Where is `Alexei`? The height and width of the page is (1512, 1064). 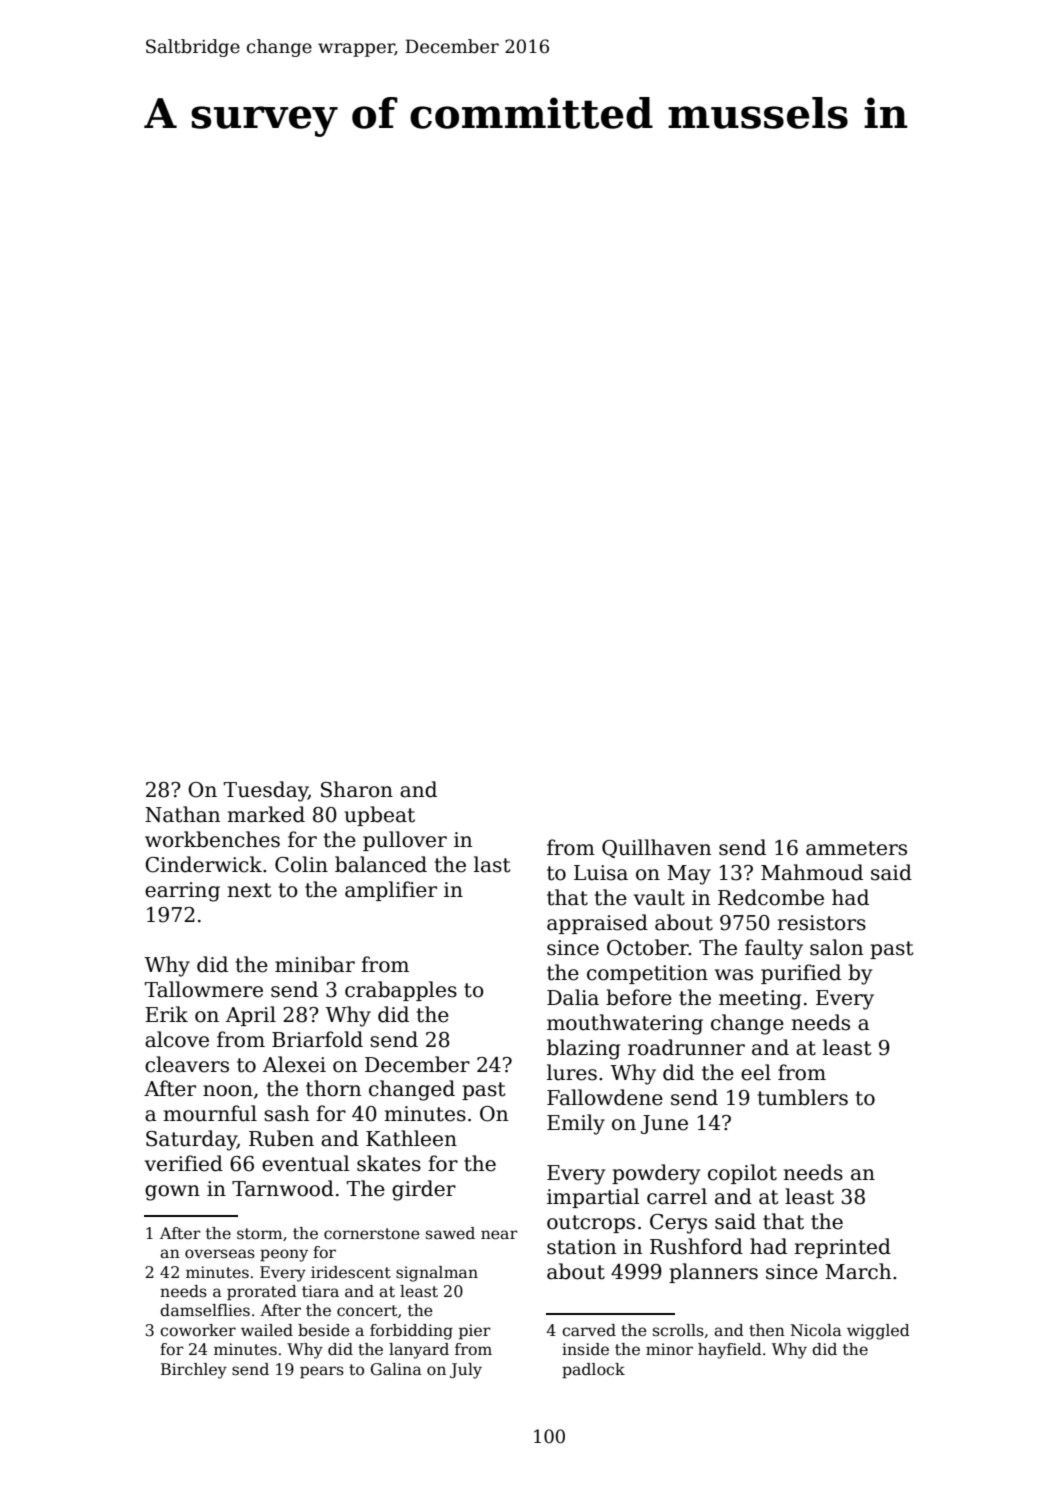
Alexei is located at coordinates (294, 1064).
